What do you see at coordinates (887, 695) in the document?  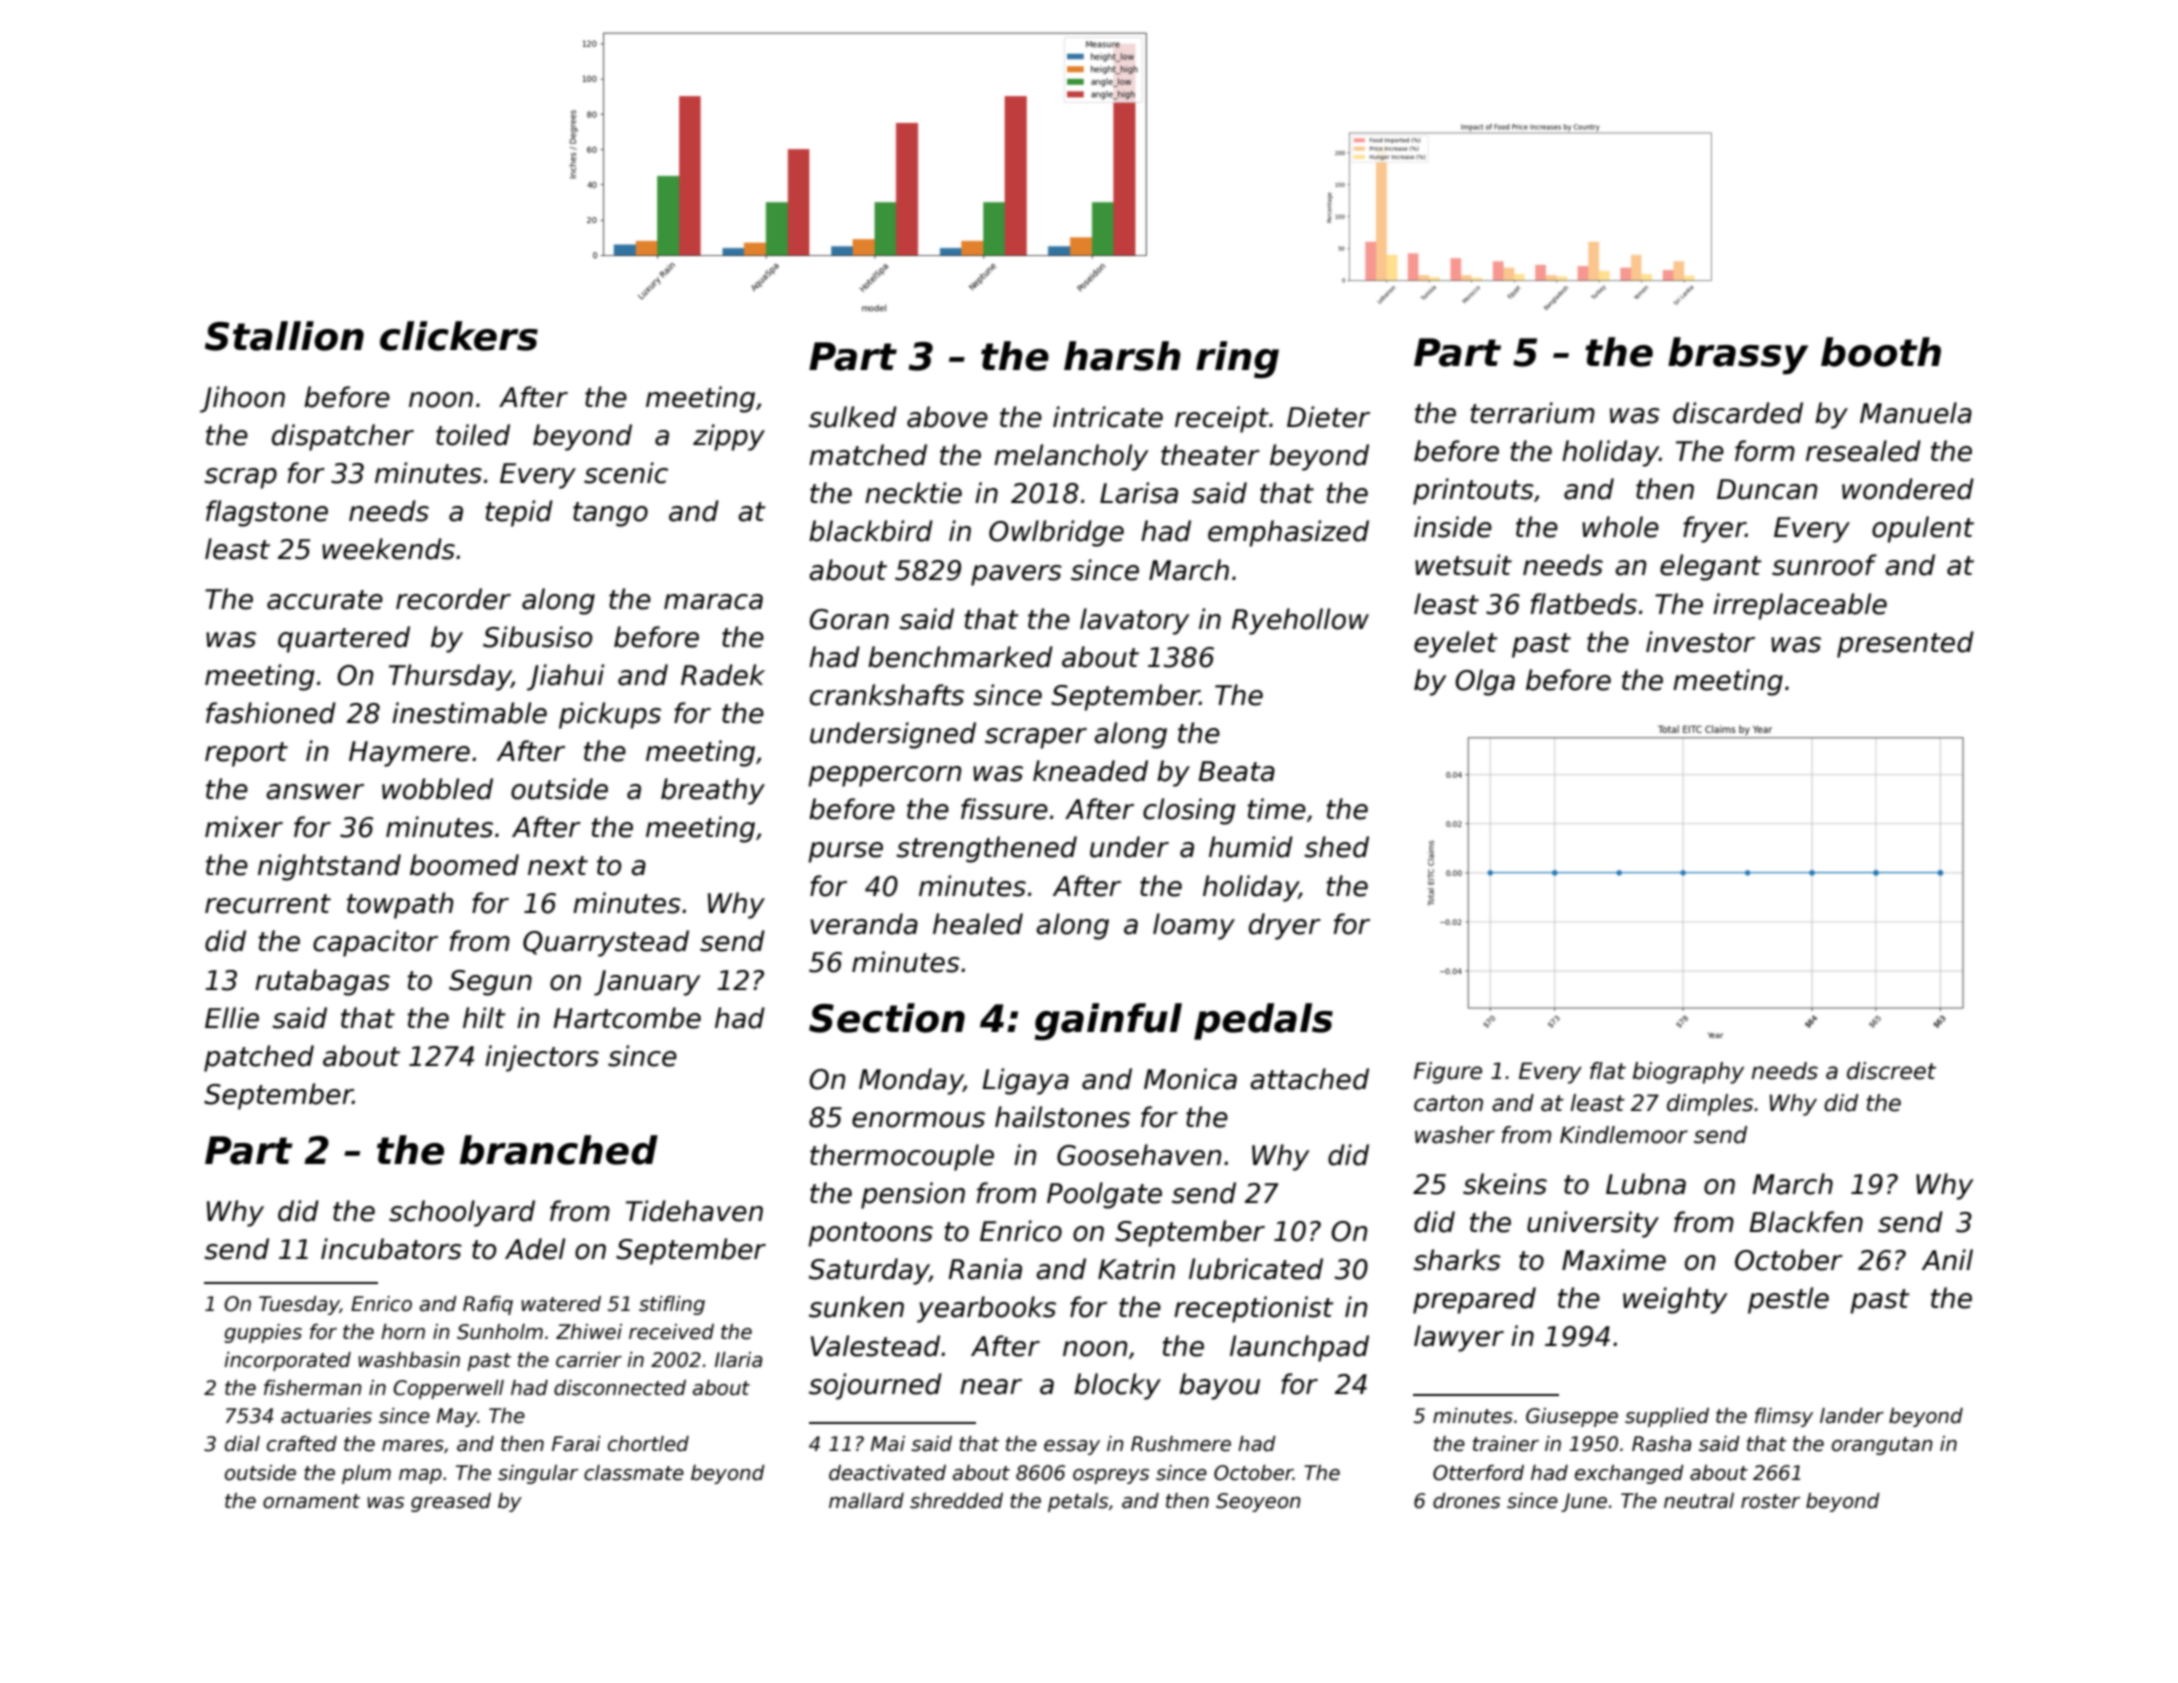 I see `crankshafts` at bounding box center [887, 695].
